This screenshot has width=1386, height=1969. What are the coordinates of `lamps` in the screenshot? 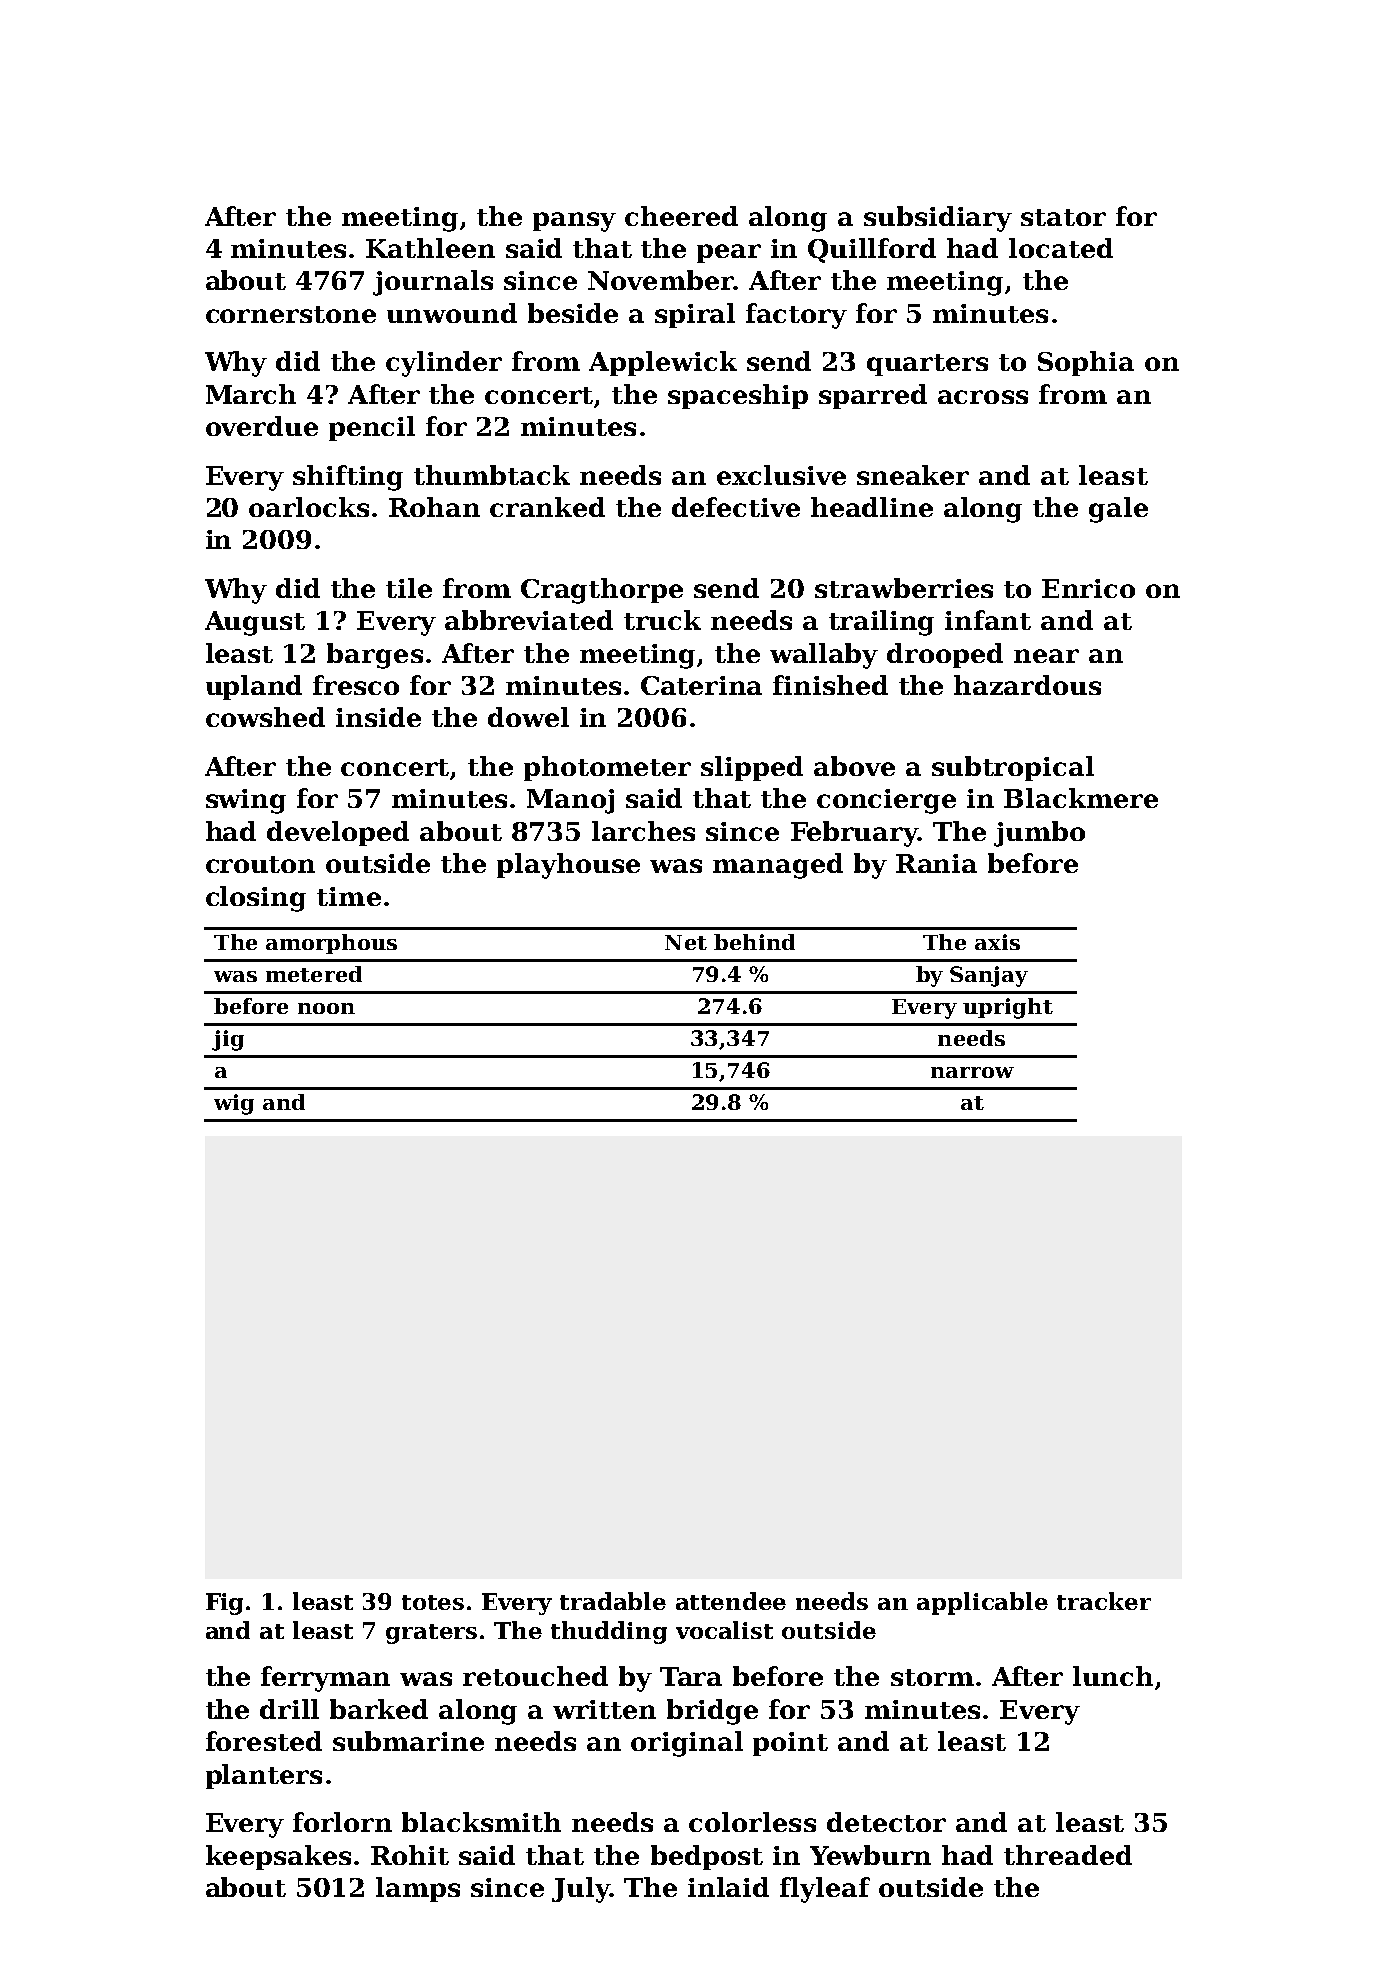 It's located at (418, 1889).
